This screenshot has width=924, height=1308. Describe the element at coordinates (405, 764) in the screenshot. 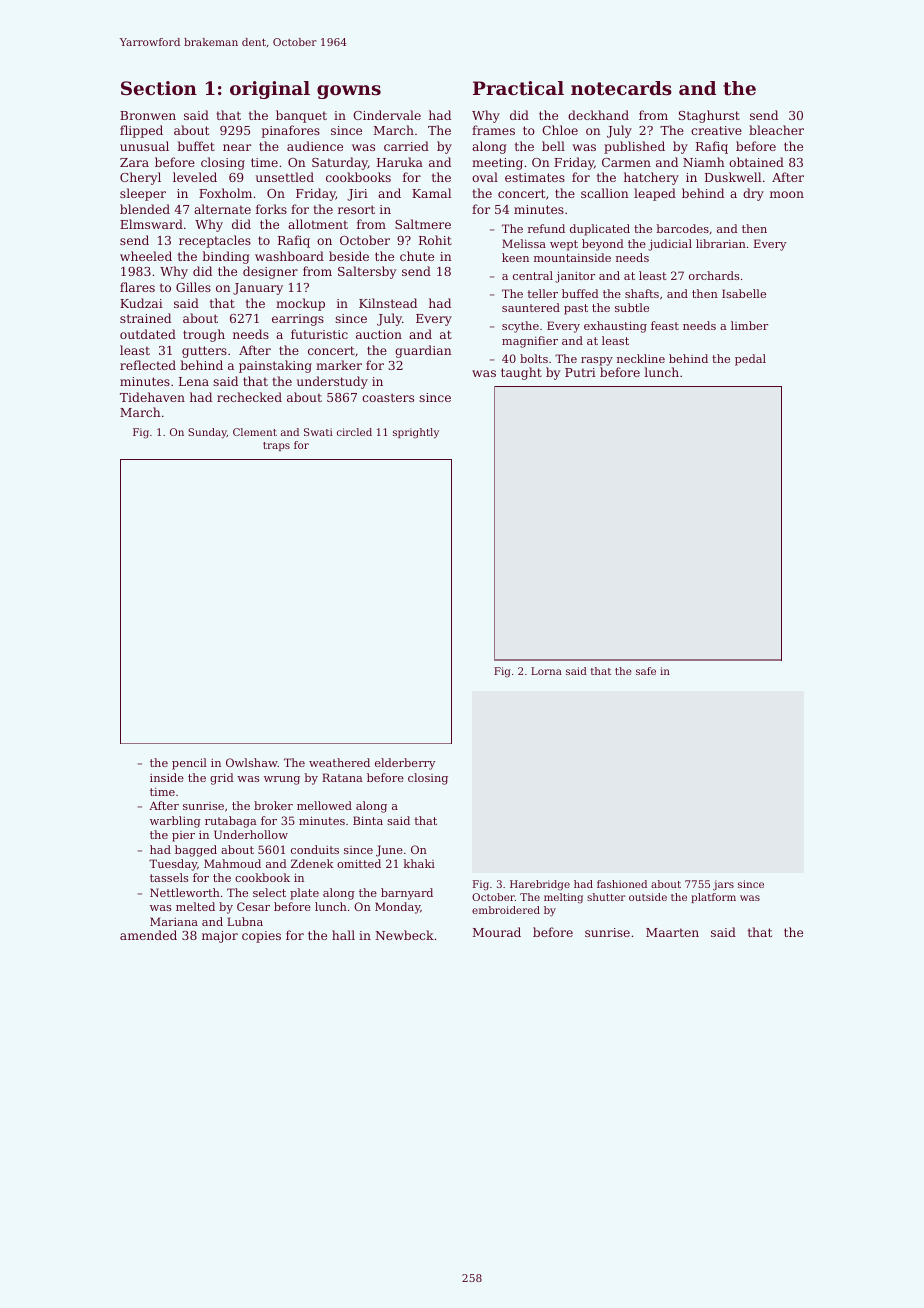

I see `elderberry` at that location.
